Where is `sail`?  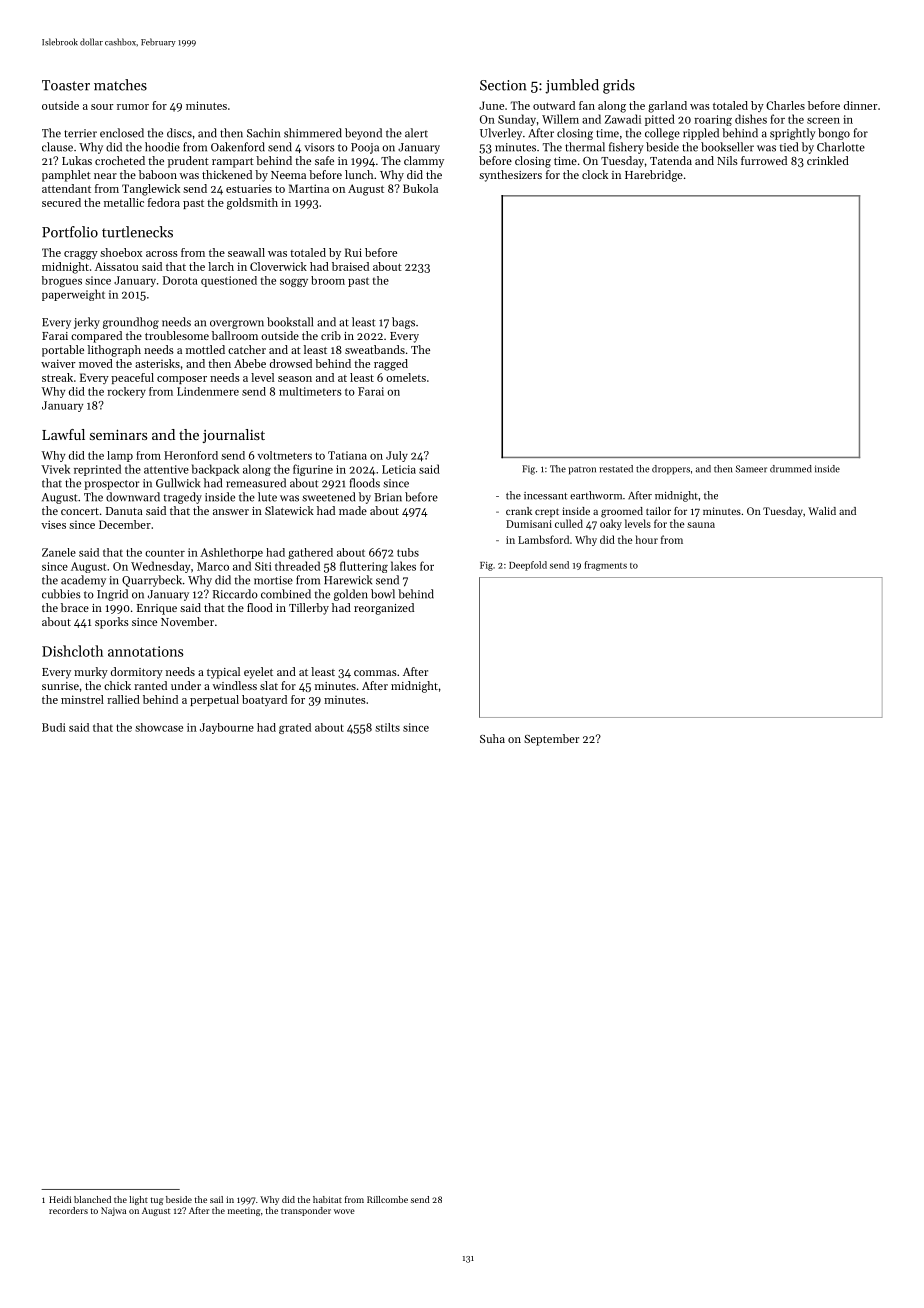
sail is located at coordinates (216, 1199).
